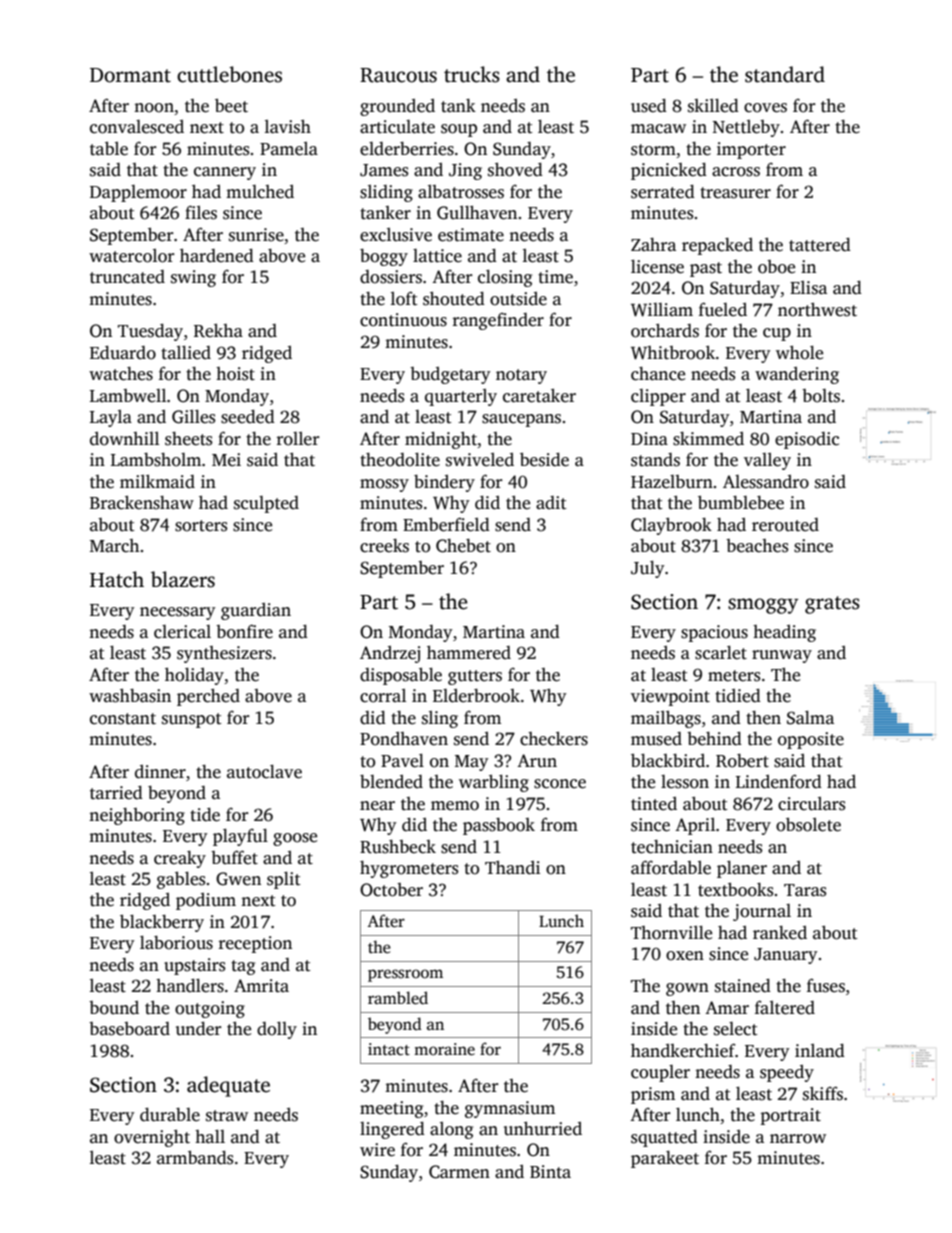  Describe the element at coordinates (472, 74) in the screenshot. I see `trucks` at that location.
